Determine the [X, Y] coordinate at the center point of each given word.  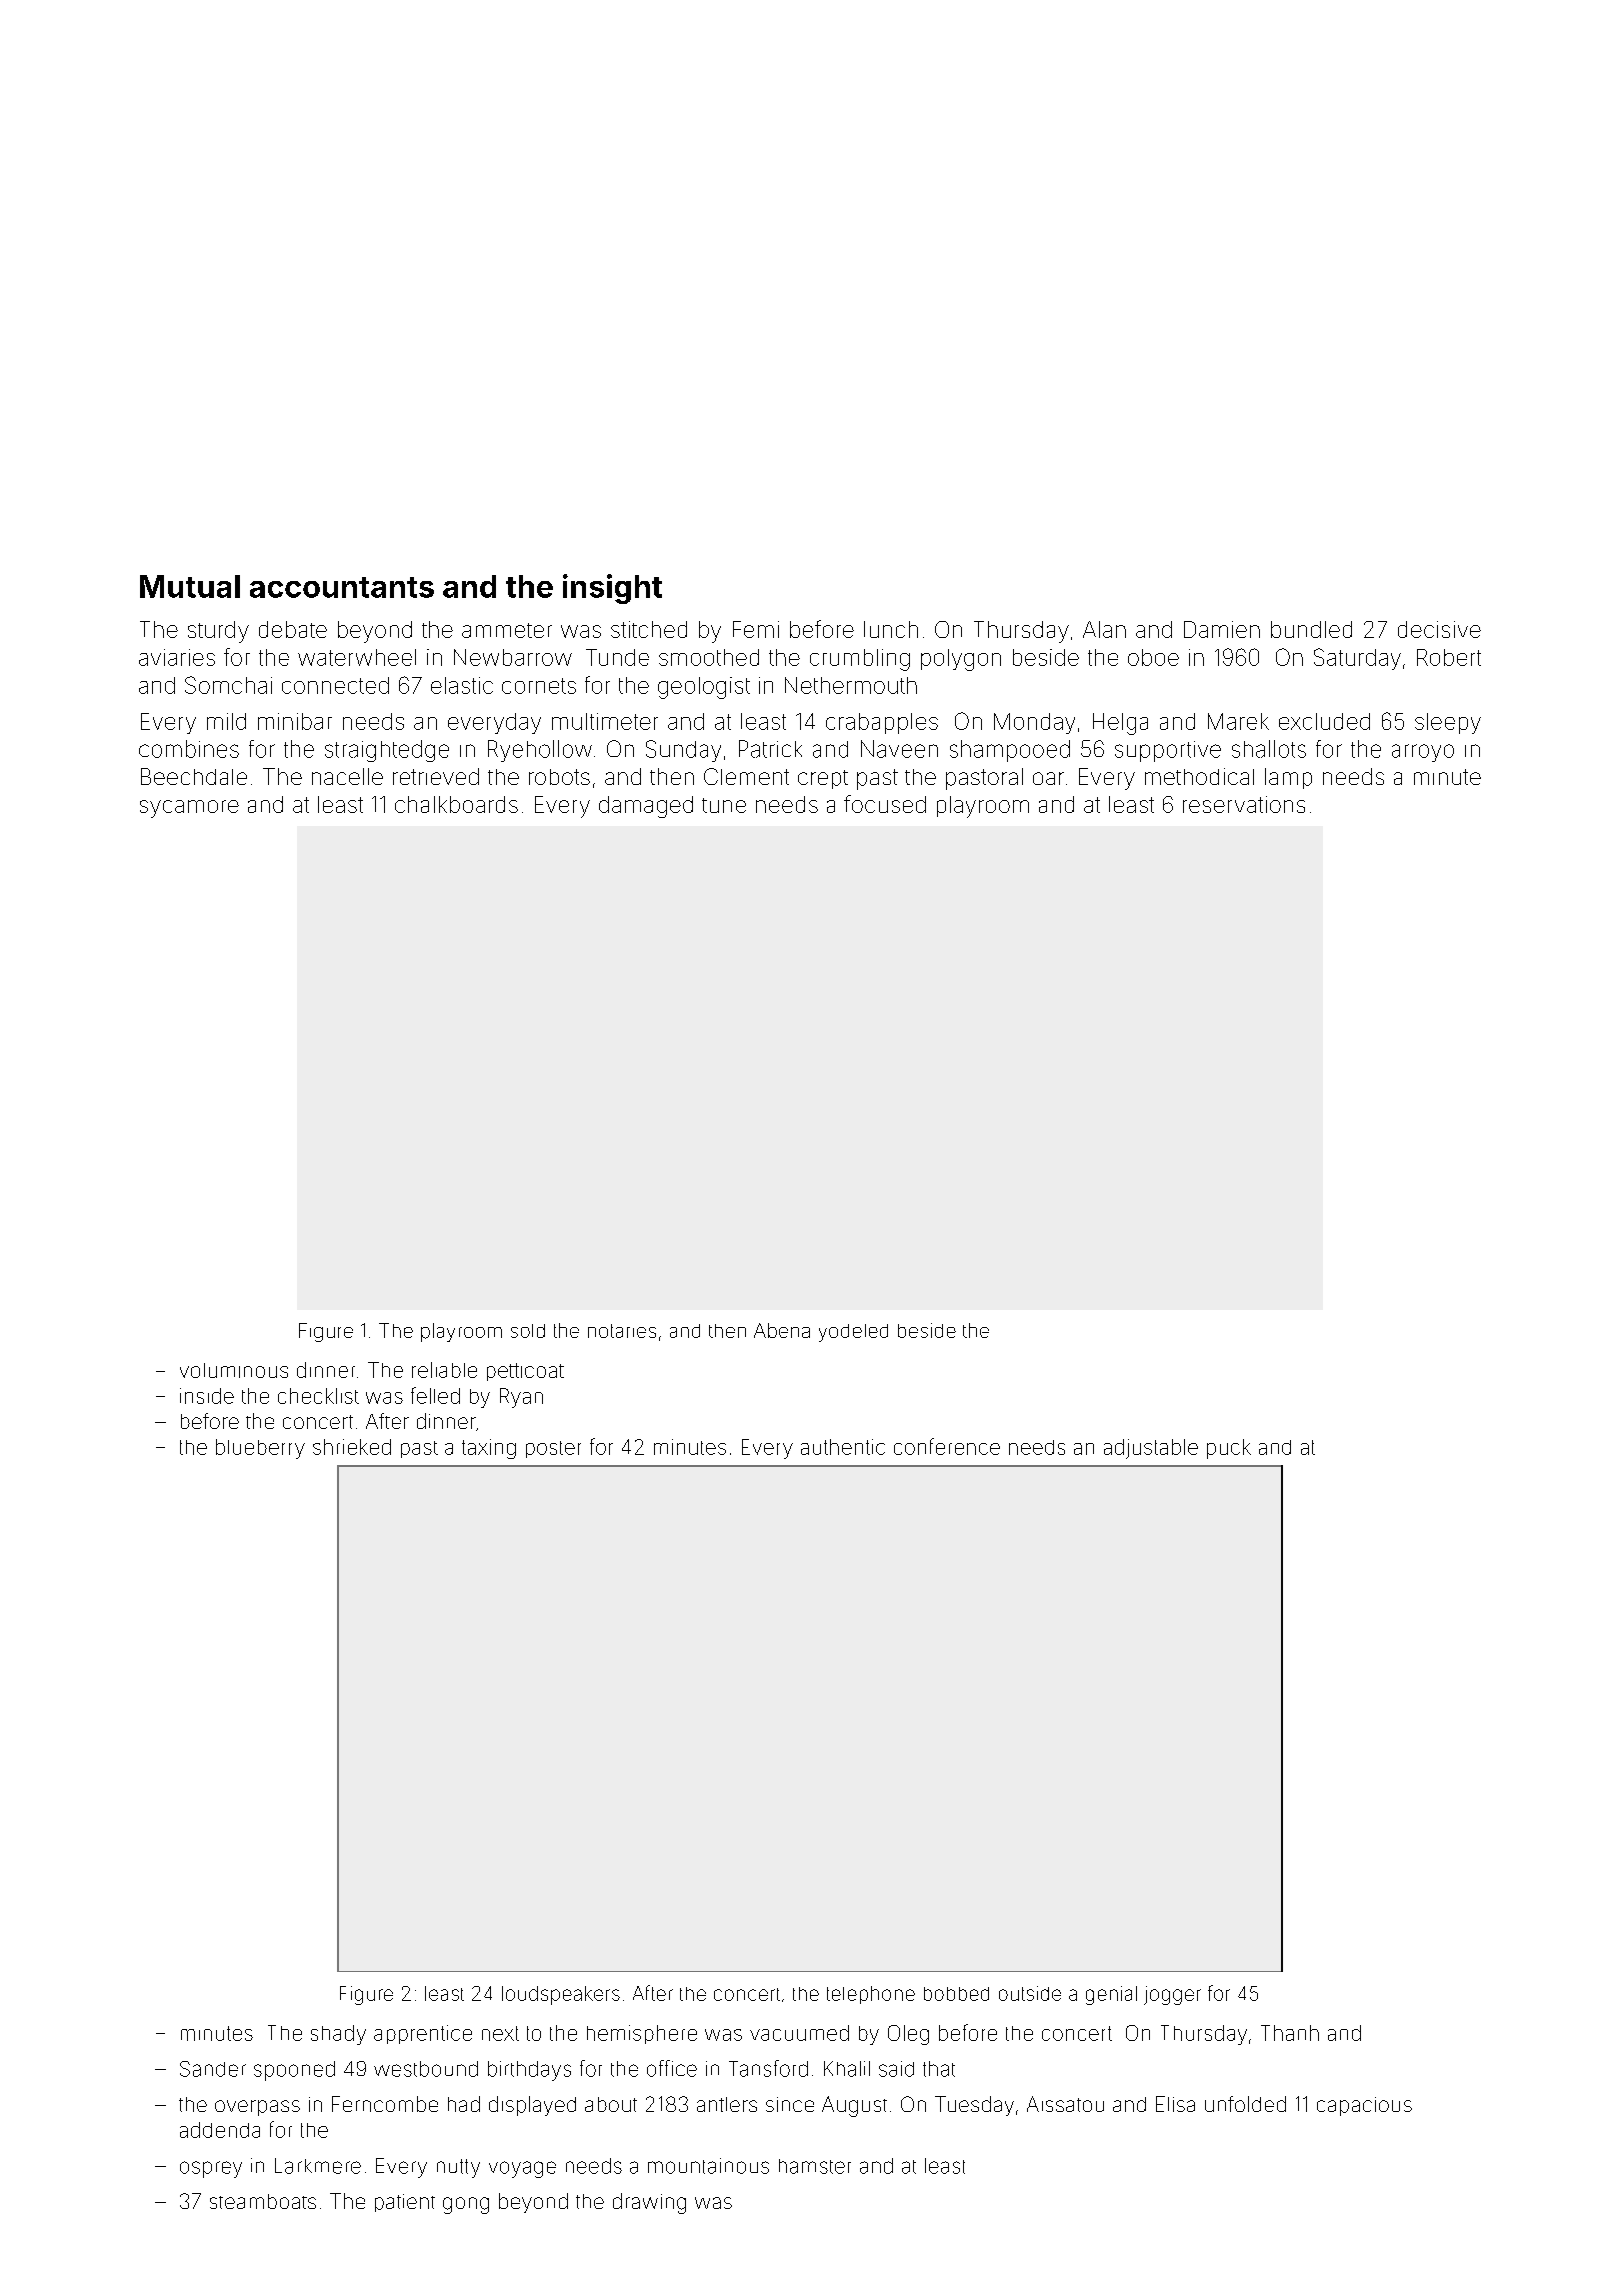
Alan [1104, 629]
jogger [1172, 1995]
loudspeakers [561, 1995]
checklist [318, 1396]
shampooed [1010, 751]
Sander [213, 2069]
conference [947, 1446]
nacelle [347, 776]
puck [1229, 1449]
